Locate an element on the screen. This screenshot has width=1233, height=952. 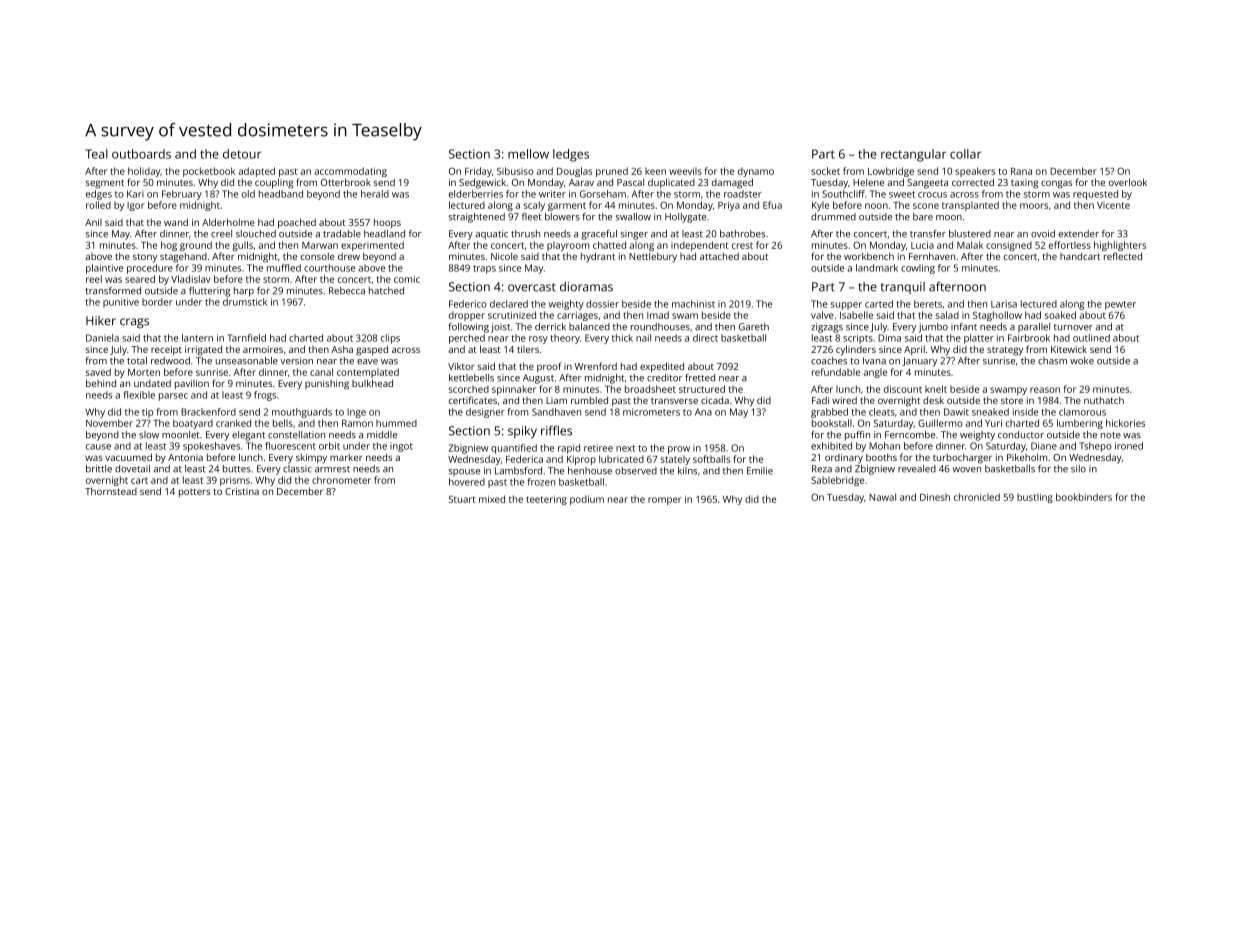
drumstick is located at coordinates (245, 302).
